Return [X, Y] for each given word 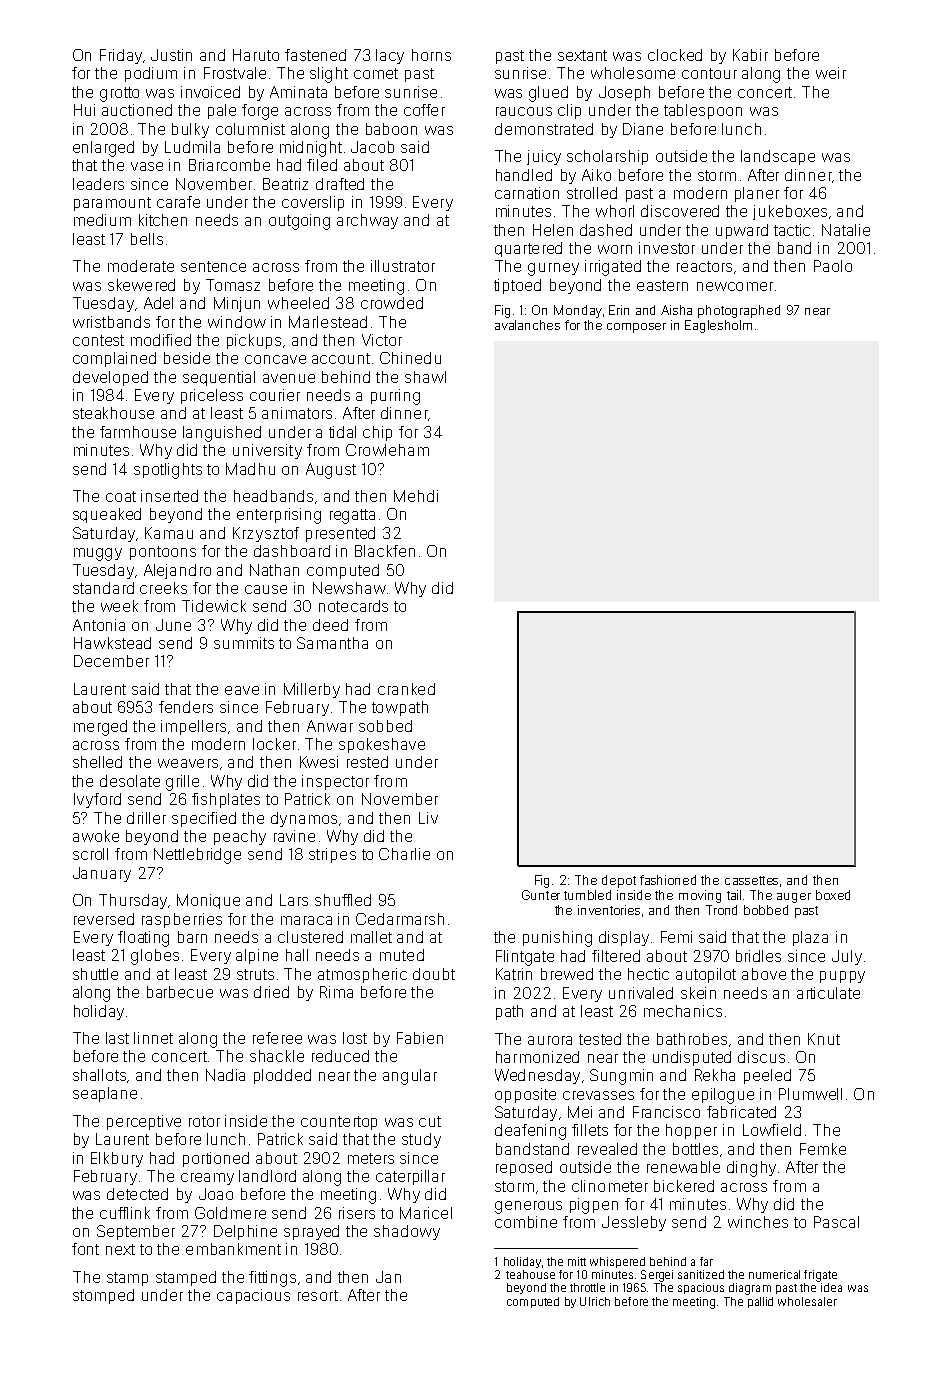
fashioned [668, 880]
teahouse [530, 1274]
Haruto [256, 55]
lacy [390, 56]
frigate [820, 1276]
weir [831, 73]
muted [402, 955]
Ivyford [97, 800]
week [119, 606]
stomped [103, 1296]
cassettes [751, 880]
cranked [406, 689]
